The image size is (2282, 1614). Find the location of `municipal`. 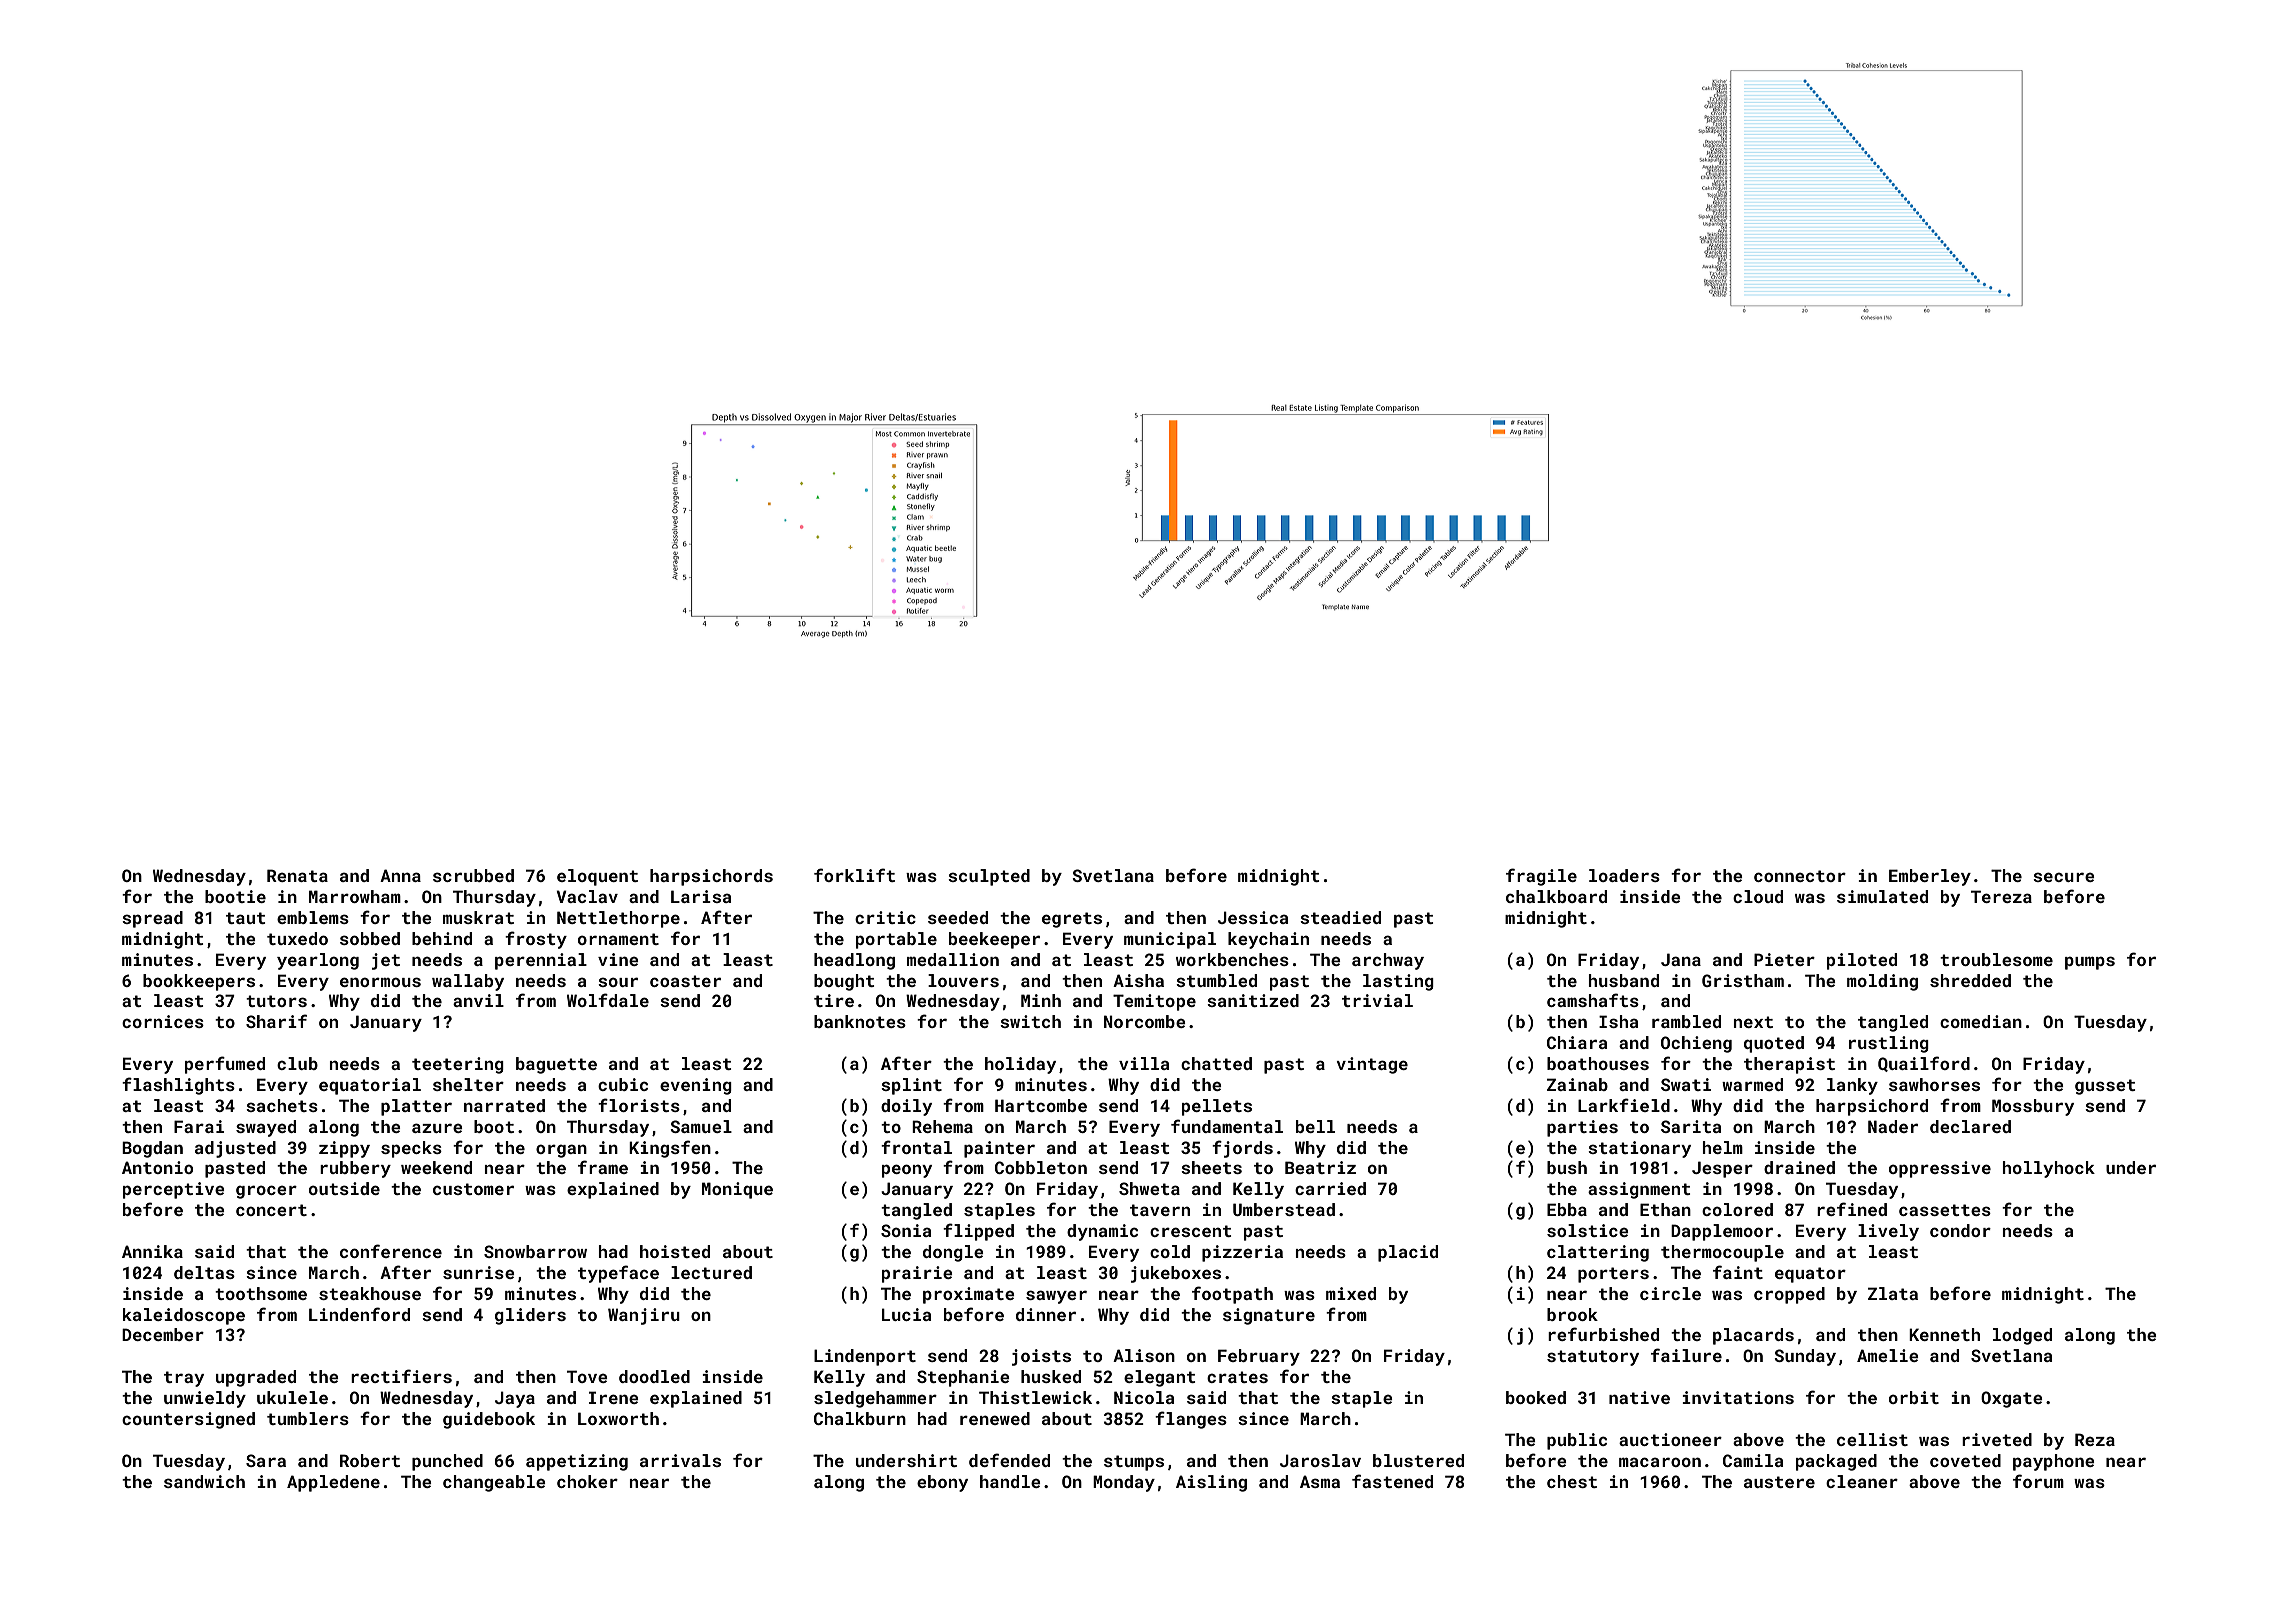

municipal is located at coordinates (1170, 940).
